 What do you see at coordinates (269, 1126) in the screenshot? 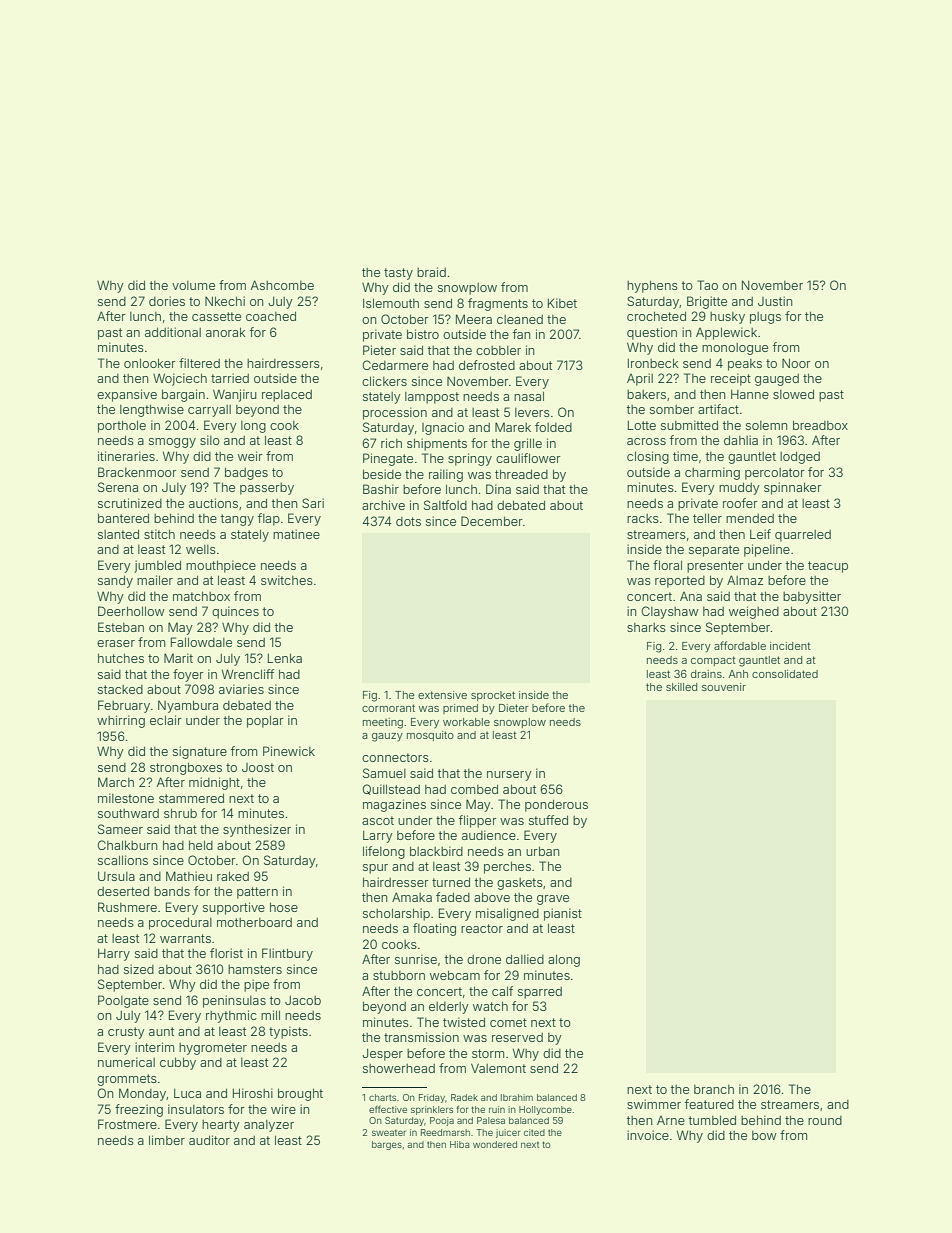
I see `analyzer` at bounding box center [269, 1126].
